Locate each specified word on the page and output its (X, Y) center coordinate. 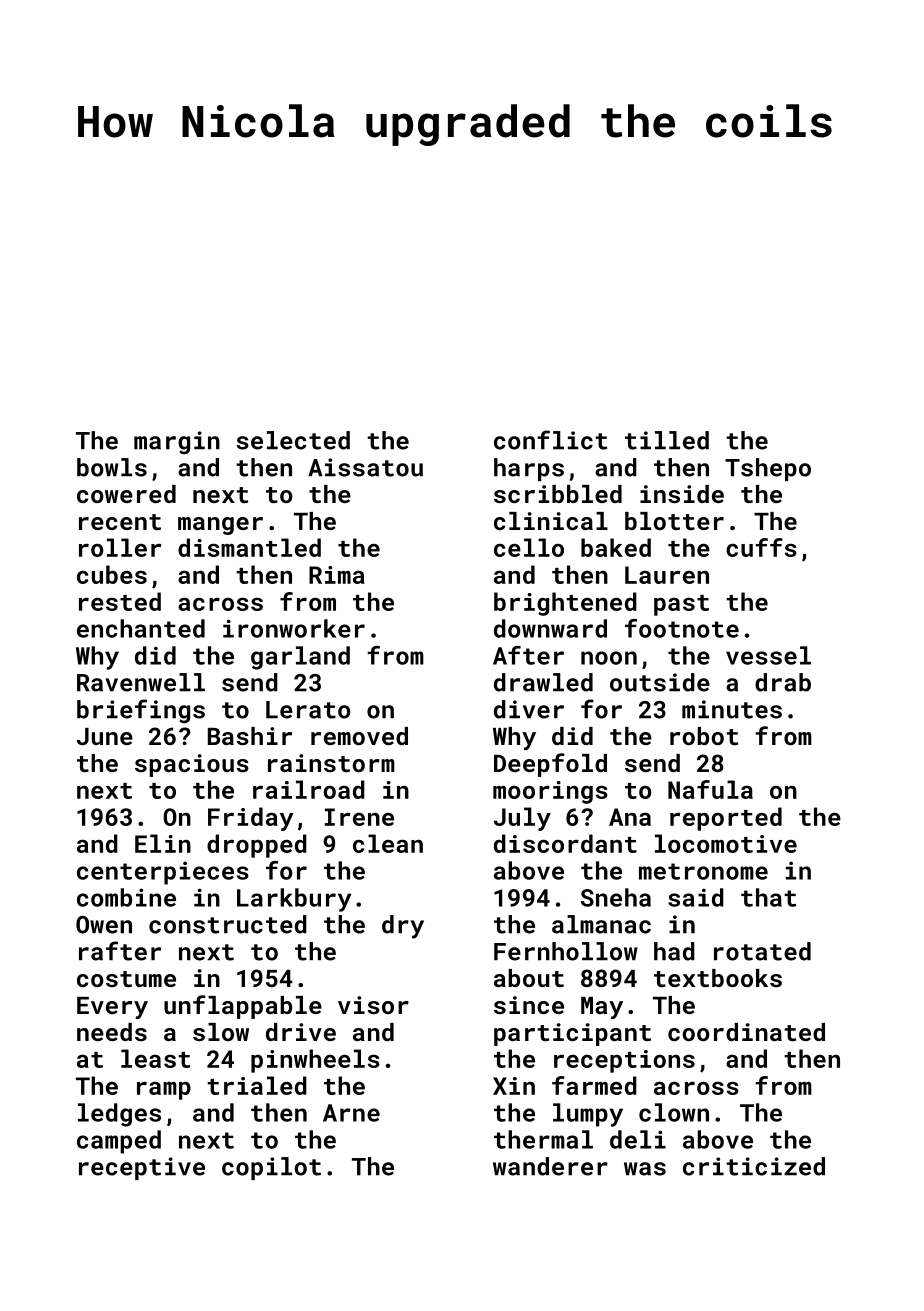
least (155, 1058)
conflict (550, 440)
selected (293, 440)
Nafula (710, 789)
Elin (163, 843)
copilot (271, 1168)
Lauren (667, 575)
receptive (142, 1168)
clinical (551, 521)
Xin (514, 1086)
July (522, 819)
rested (120, 601)
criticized (754, 1166)
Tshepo (768, 469)
